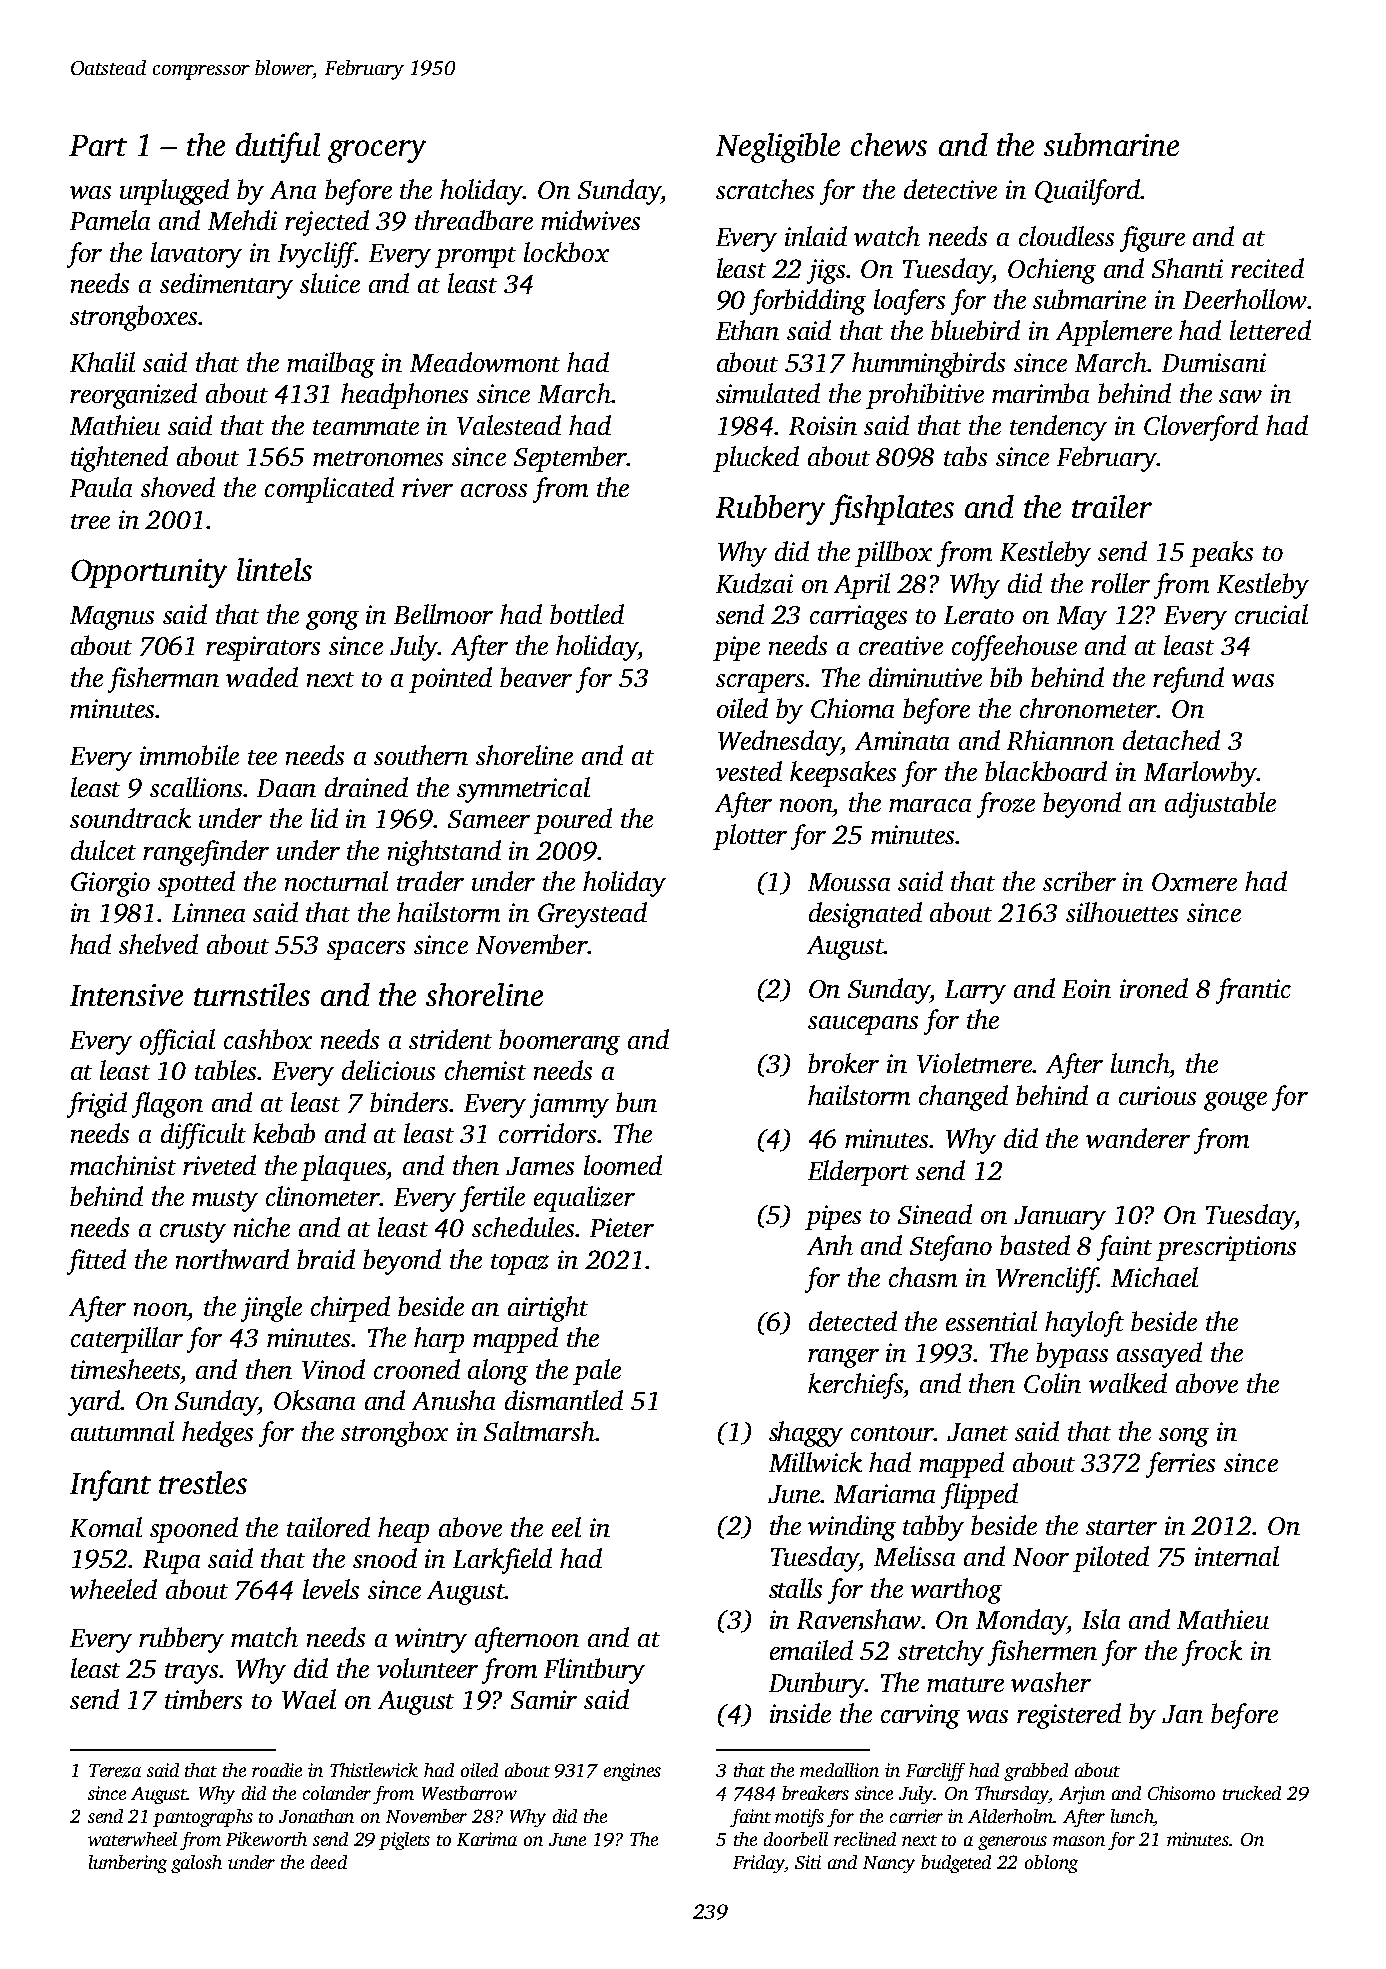 This screenshot has width=1386, height=1969. What do you see at coordinates (132, 1839) in the screenshot?
I see `waterwheel` at bounding box center [132, 1839].
